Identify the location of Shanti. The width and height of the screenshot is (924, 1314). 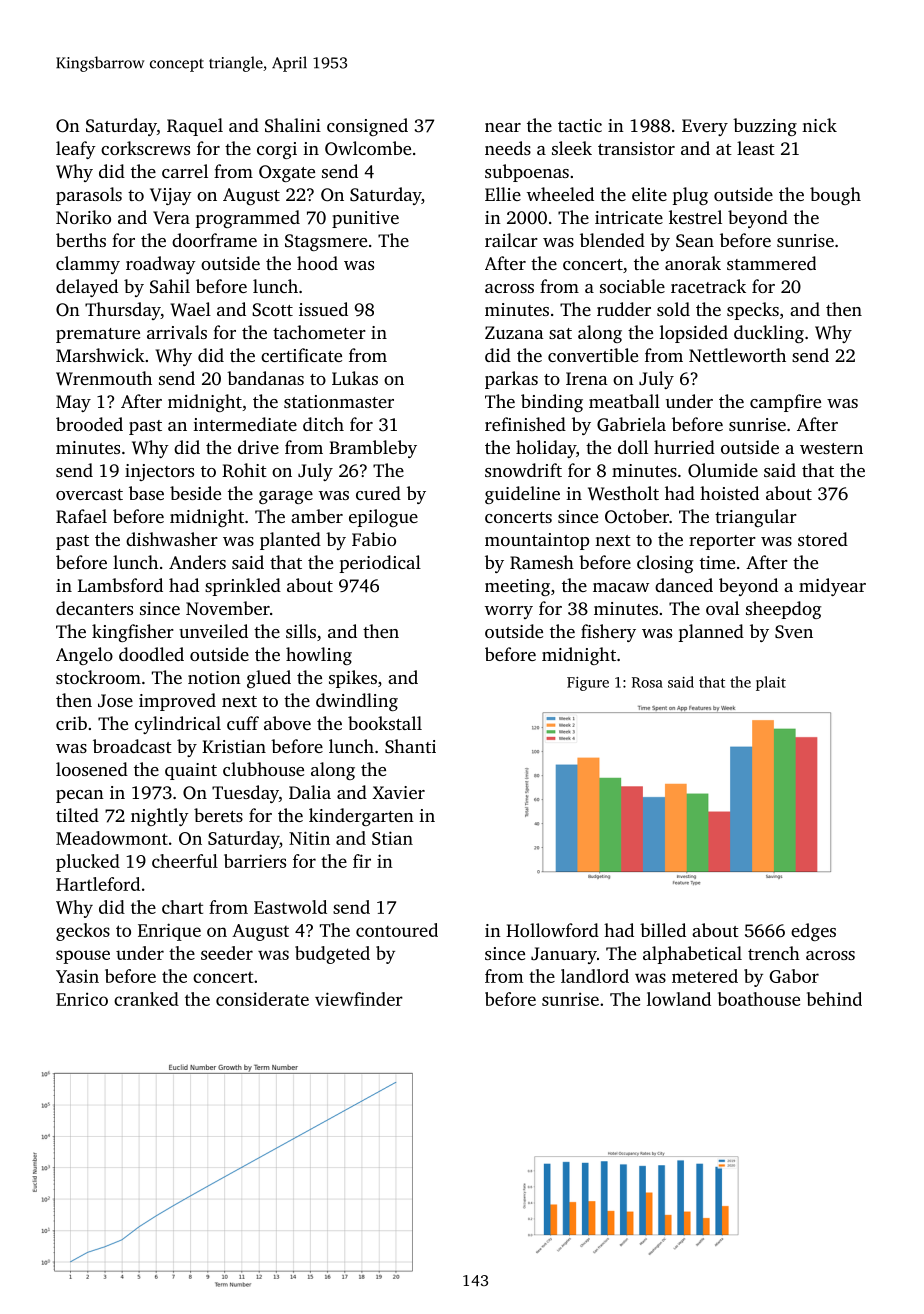
(410, 746).
